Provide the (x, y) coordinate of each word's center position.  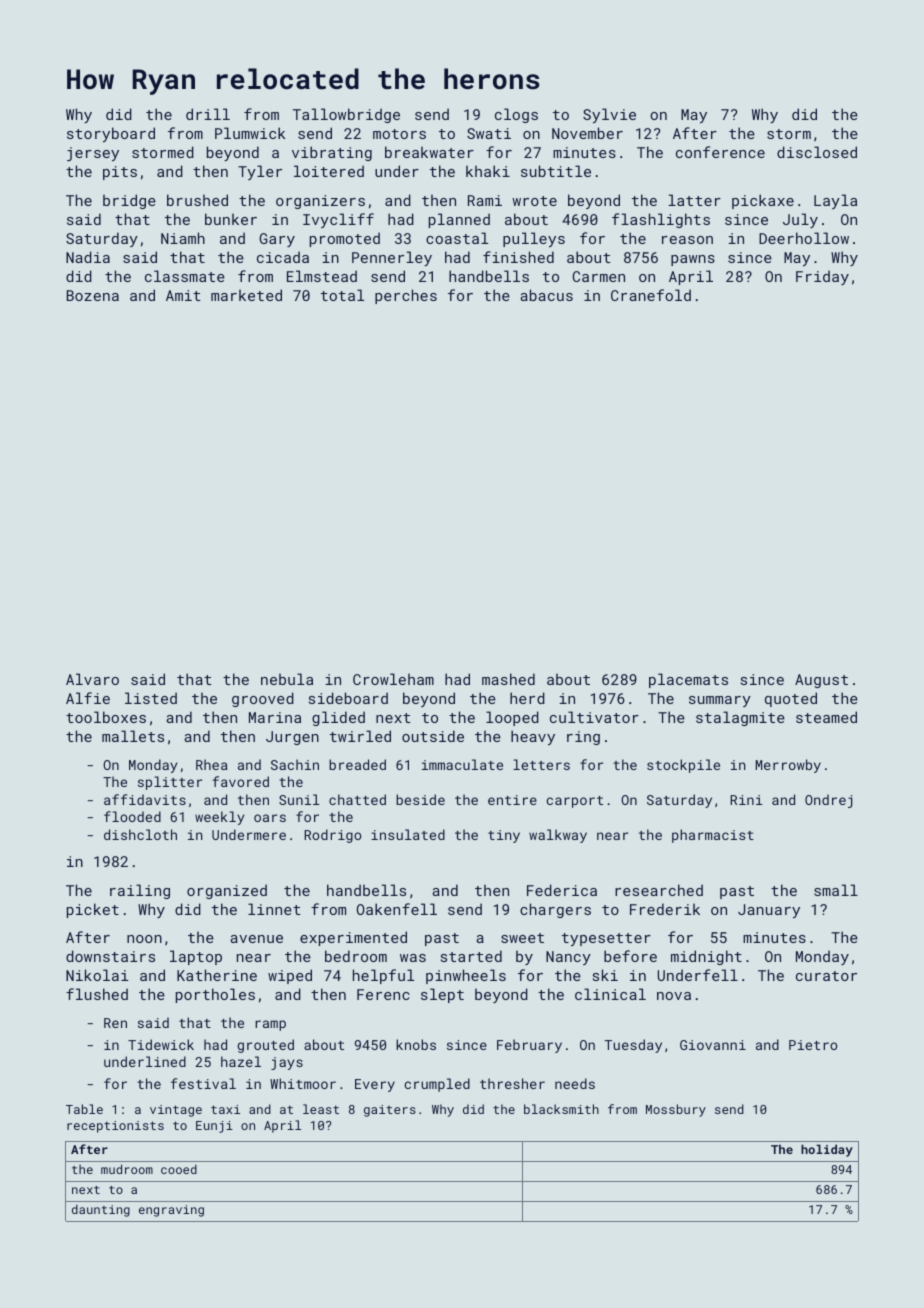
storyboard (111, 134)
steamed (826, 717)
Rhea (211, 764)
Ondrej (829, 801)
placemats (688, 680)
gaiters (390, 1111)
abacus (546, 295)
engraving (171, 1211)
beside (420, 799)
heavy (533, 737)
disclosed (817, 152)
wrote (534, 201)
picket (93, 910)
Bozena (93, 295)
